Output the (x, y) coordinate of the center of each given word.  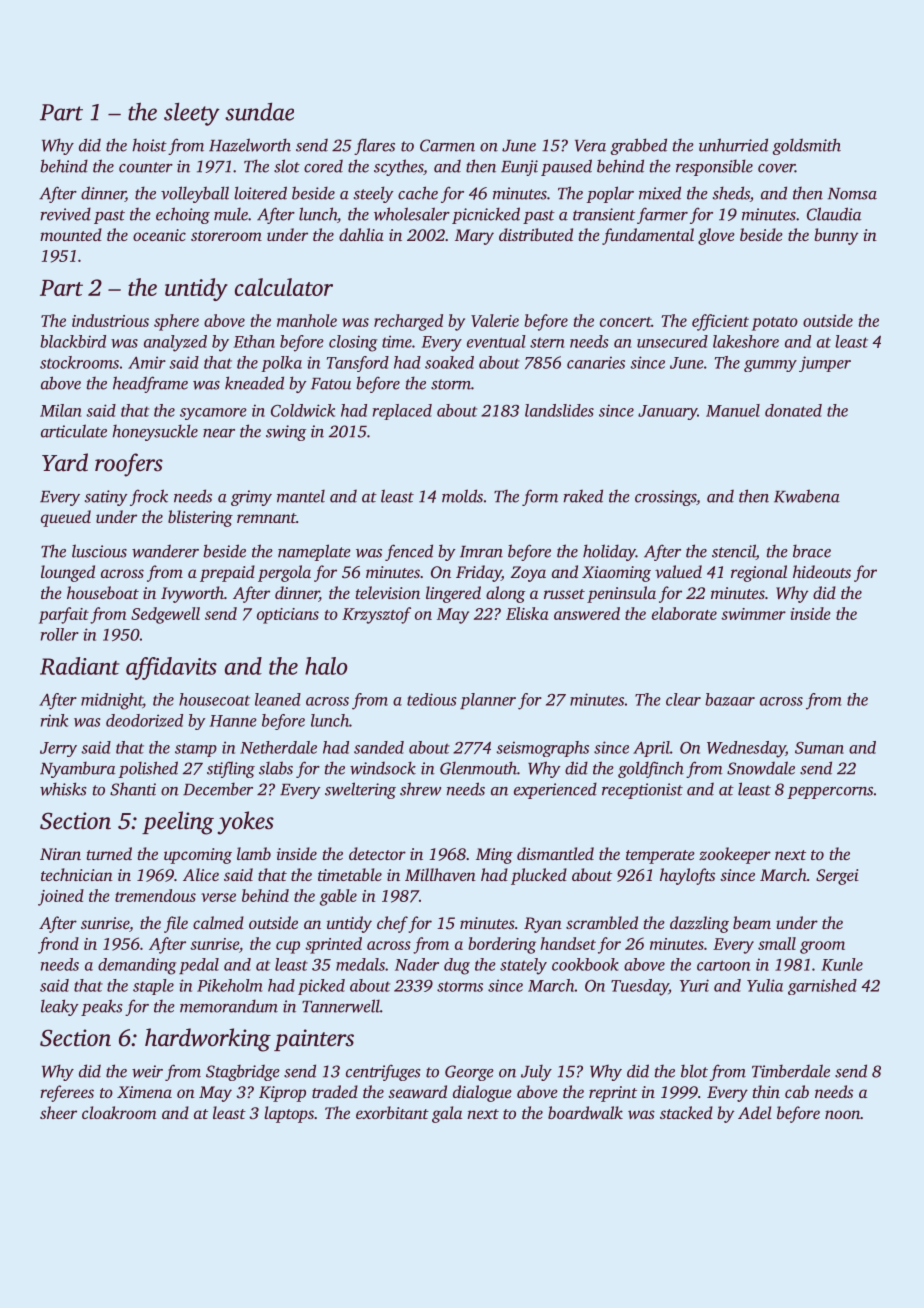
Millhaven (440, 874)
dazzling (699, 924)
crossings (665, 498)
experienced (555, 790)
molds (462, 496)
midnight (112, 701)
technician (77, 874)
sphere (176, 322)
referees (67, 1093)
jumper (825, 364)
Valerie (495, 320)
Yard (65, 462)
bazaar (730, 699)
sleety (192, 114)
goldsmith (807, 146)
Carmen (447, 145)
